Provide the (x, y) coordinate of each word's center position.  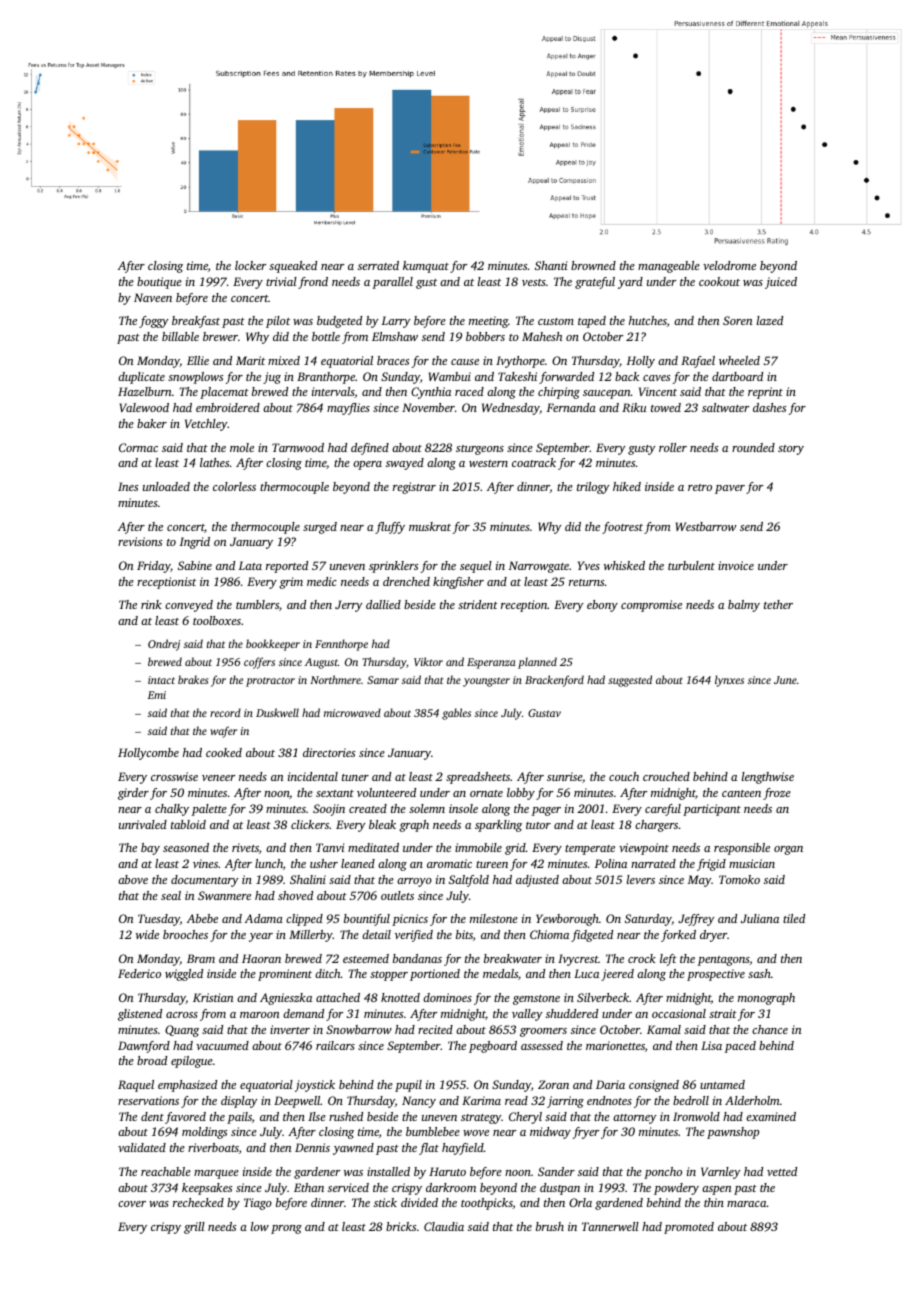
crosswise (174, 776)
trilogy (593, 488)
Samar (383, 680)
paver (730, 489)
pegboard (493, 1047)
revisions (140, 541)
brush (550, 1226)
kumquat (426, 267)
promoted (689, 1228)
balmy (744, 606)
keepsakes (207, 1189)
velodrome (729, 265)
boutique (159, 283)
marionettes (615, 1045)
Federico (139, 973)
